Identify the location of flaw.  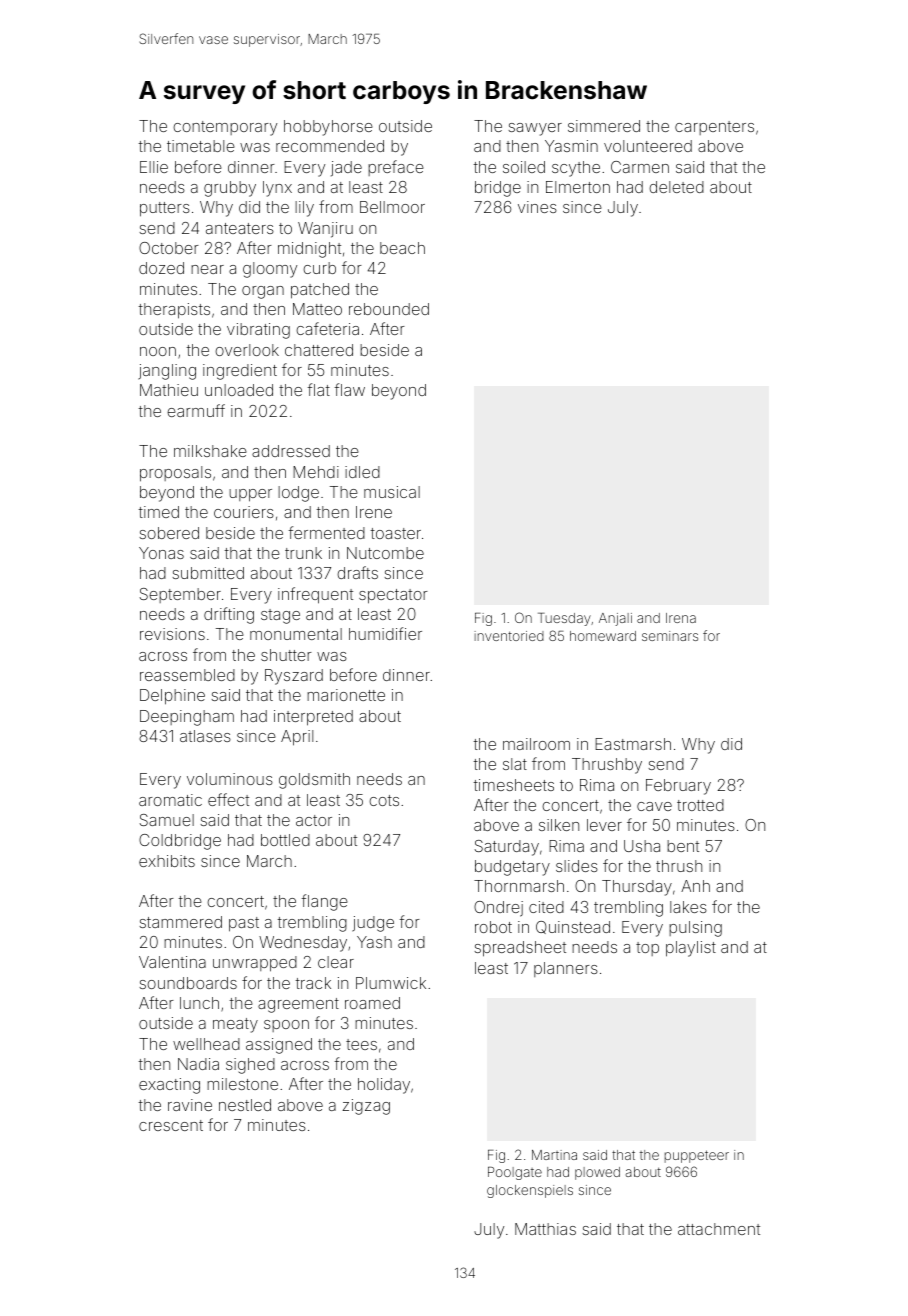
(349, 389).
